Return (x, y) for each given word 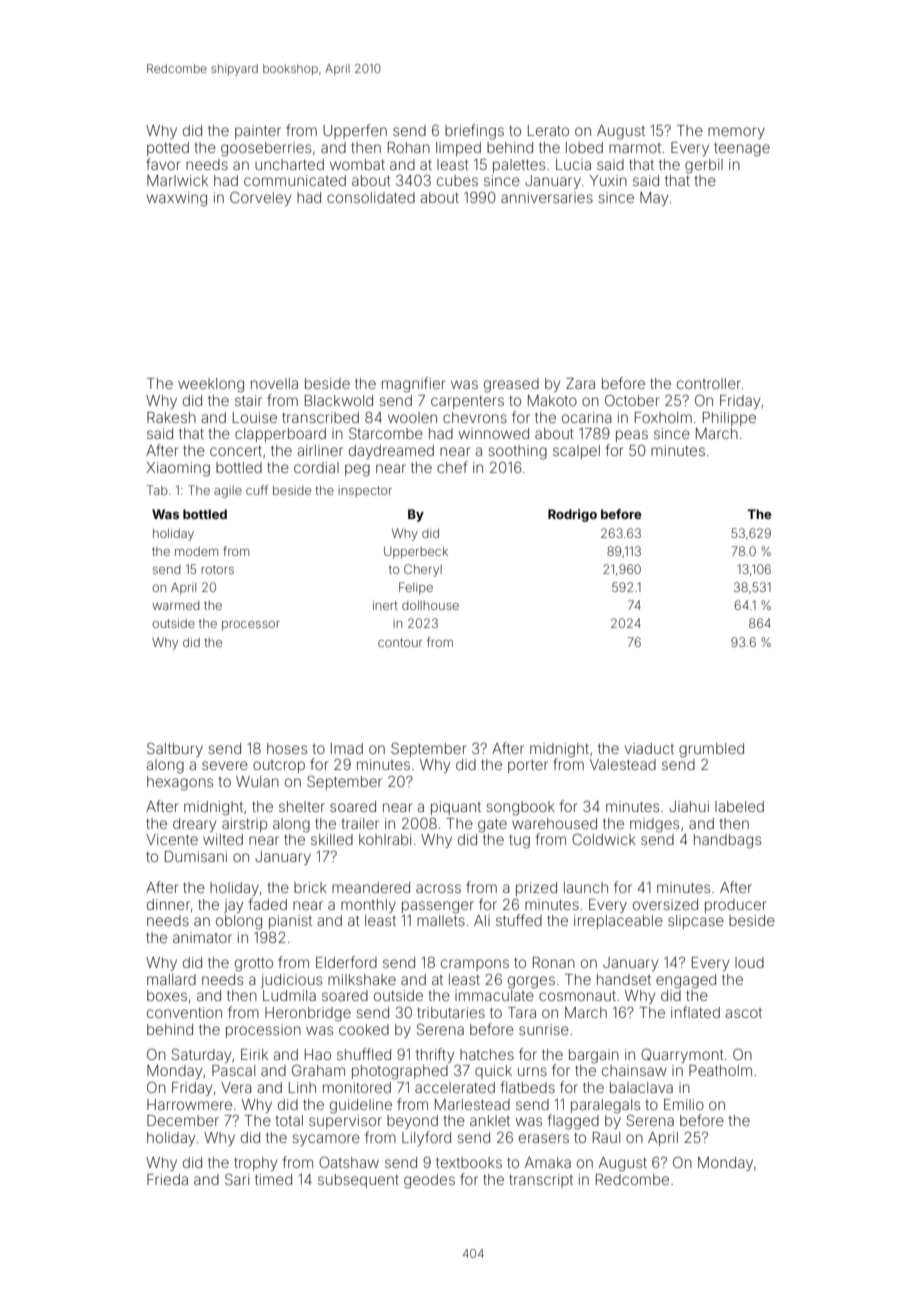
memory (736, 133)
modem (196, 551)
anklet (490, 1120)
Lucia (573, 164)
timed (273, 1179)
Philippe (729, 419)
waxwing (177, 199)
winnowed (494, 433)
